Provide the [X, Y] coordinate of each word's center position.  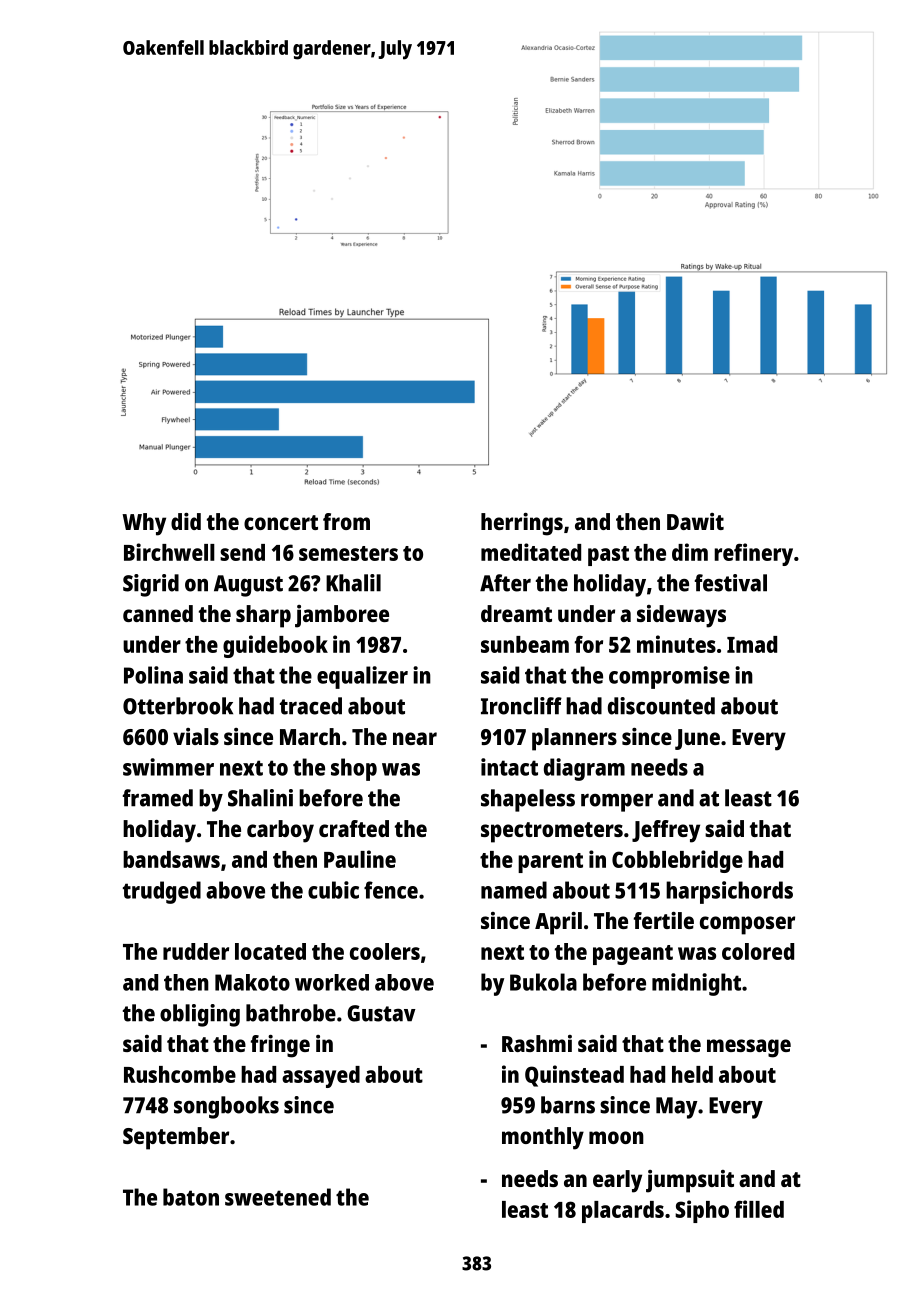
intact [509, 767]
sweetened [278, 1197]
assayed [321, 1077]
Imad [752, 644]
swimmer [168, 767]
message [749, 1048]
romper [617, 802]
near [415, 738]
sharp [263, 616]
